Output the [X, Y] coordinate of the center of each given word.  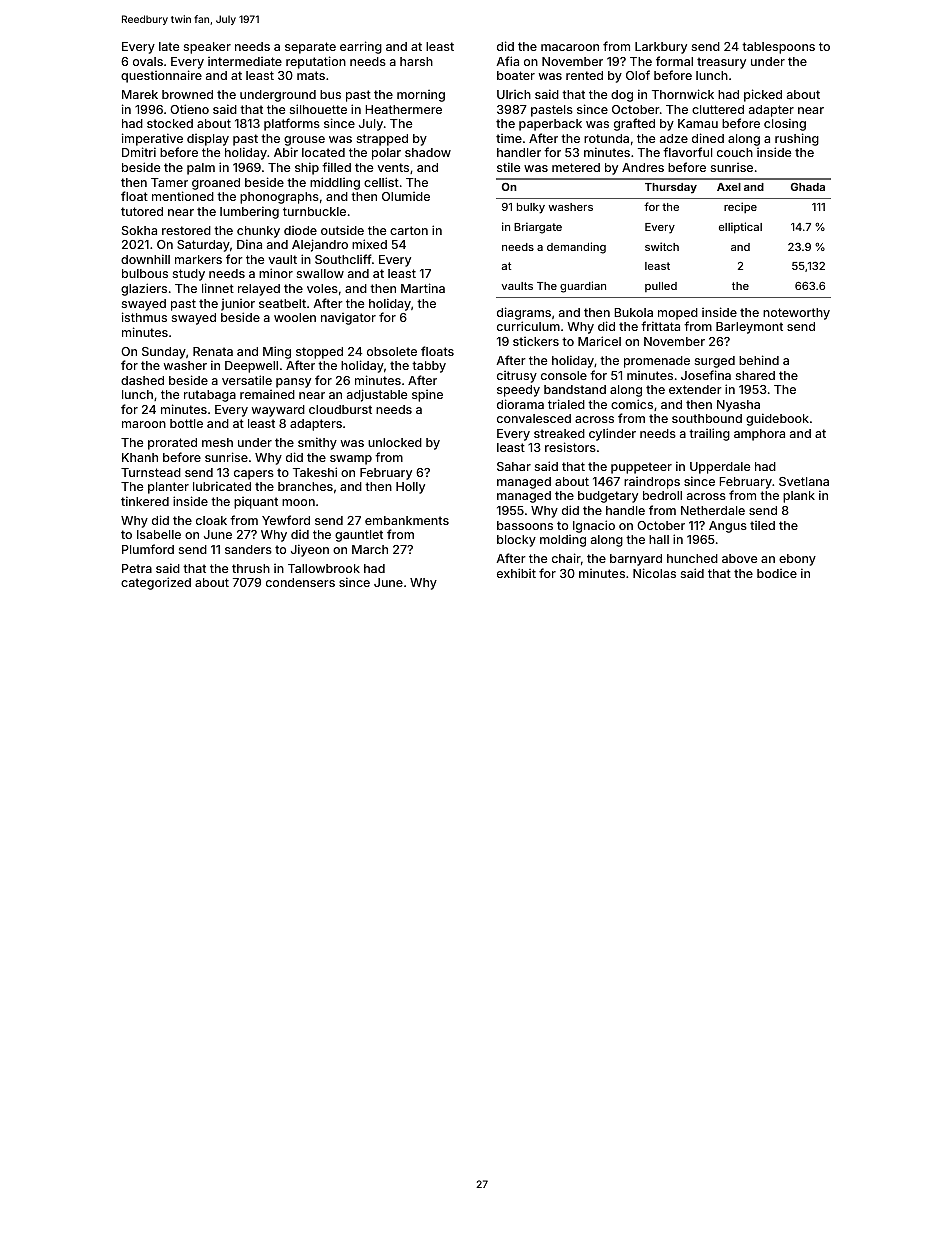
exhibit [516, 573]
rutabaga [210, 396]
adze [674, 138]
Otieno [189, 109]
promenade [657, 362]
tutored [142, 211]
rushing [797, 139]
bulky [531, 208]
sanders [248, 549]
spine [427, 396]
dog [622, 96]
